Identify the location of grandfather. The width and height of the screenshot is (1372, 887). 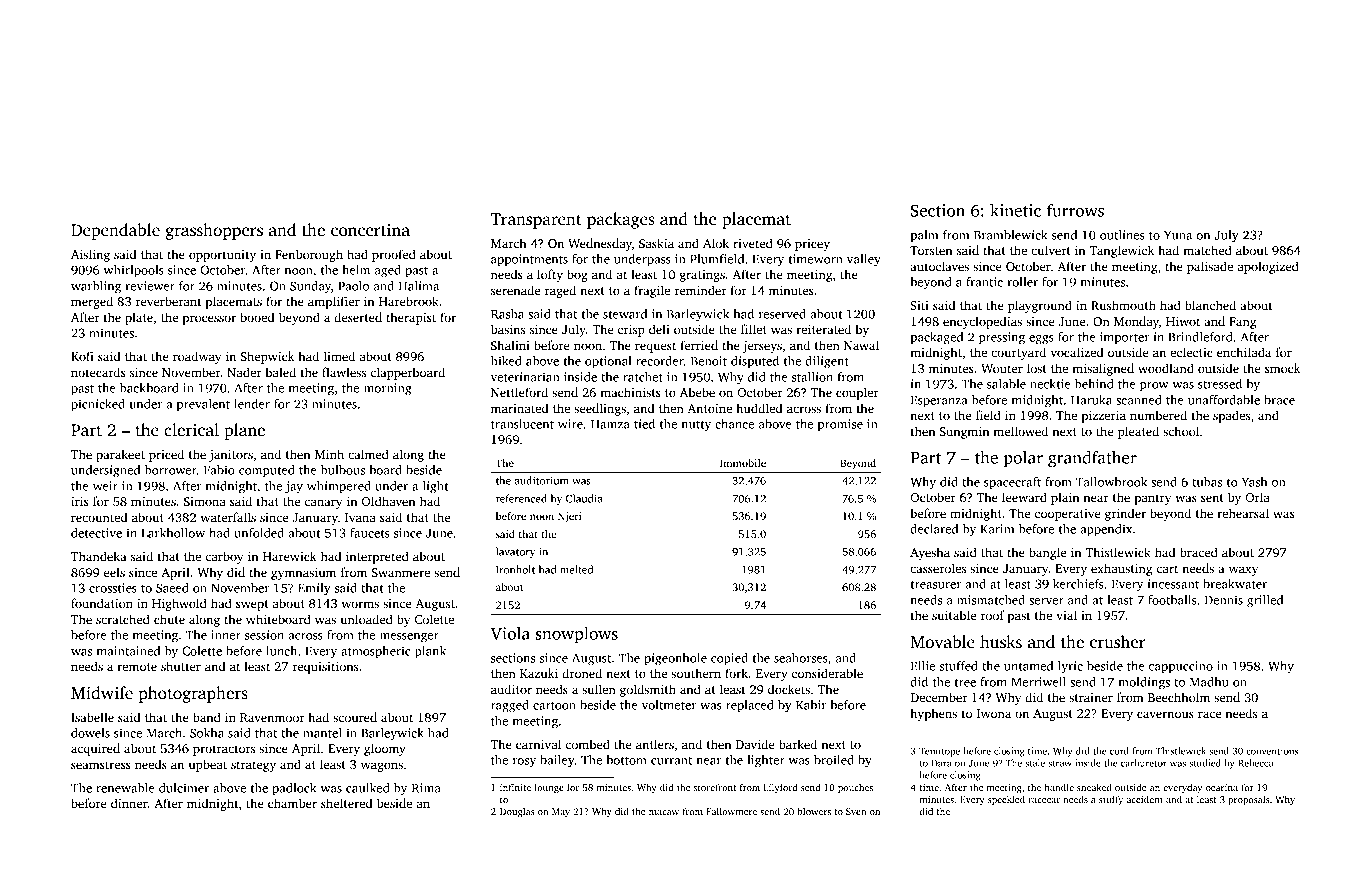
(1092, 459).
